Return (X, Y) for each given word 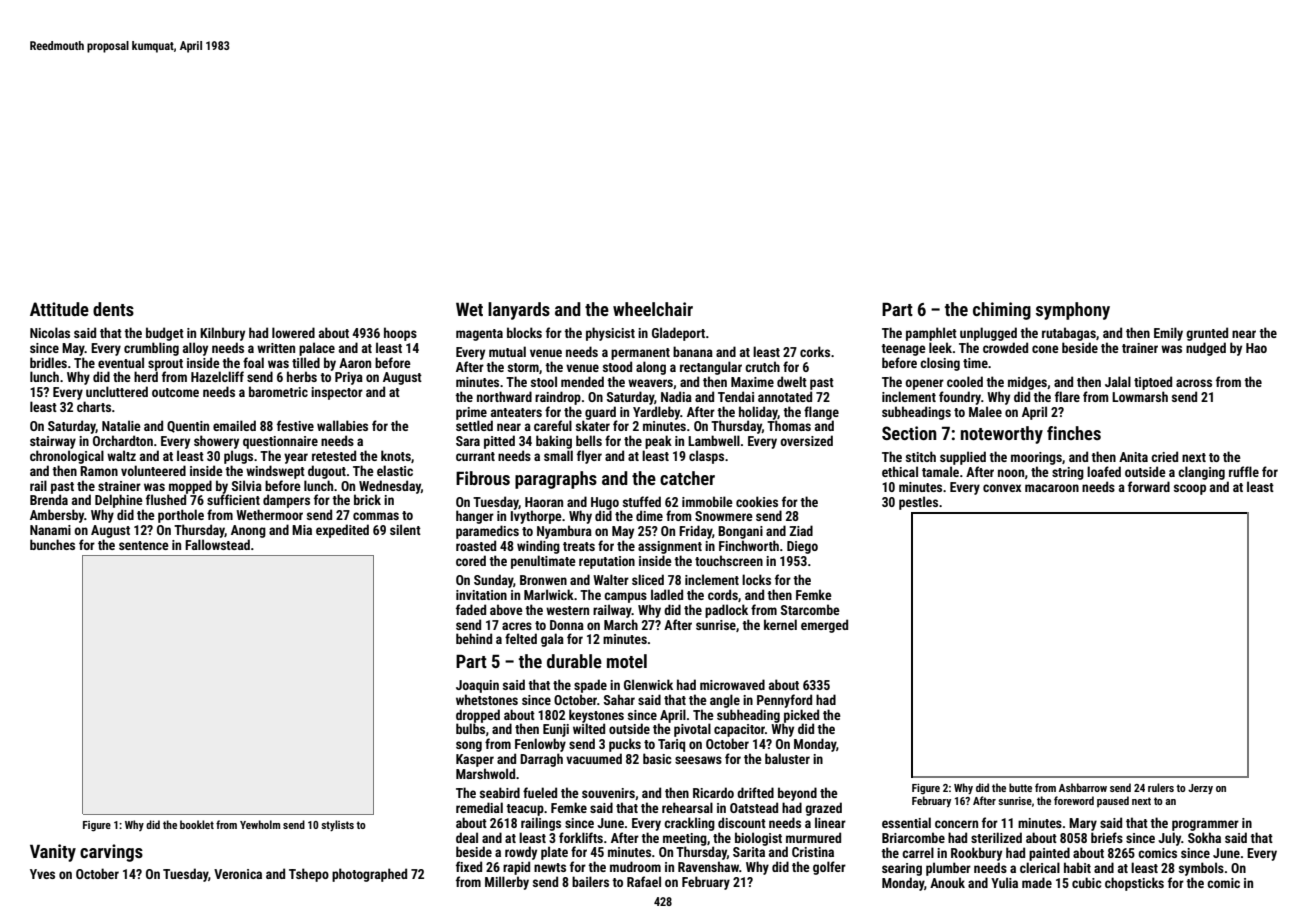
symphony (1073, 311)
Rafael (644, 881)
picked (801, 716)
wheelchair (653, 309)
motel (627, 661)
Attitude (59, 309)
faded (471, 609)
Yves (42, 874)
